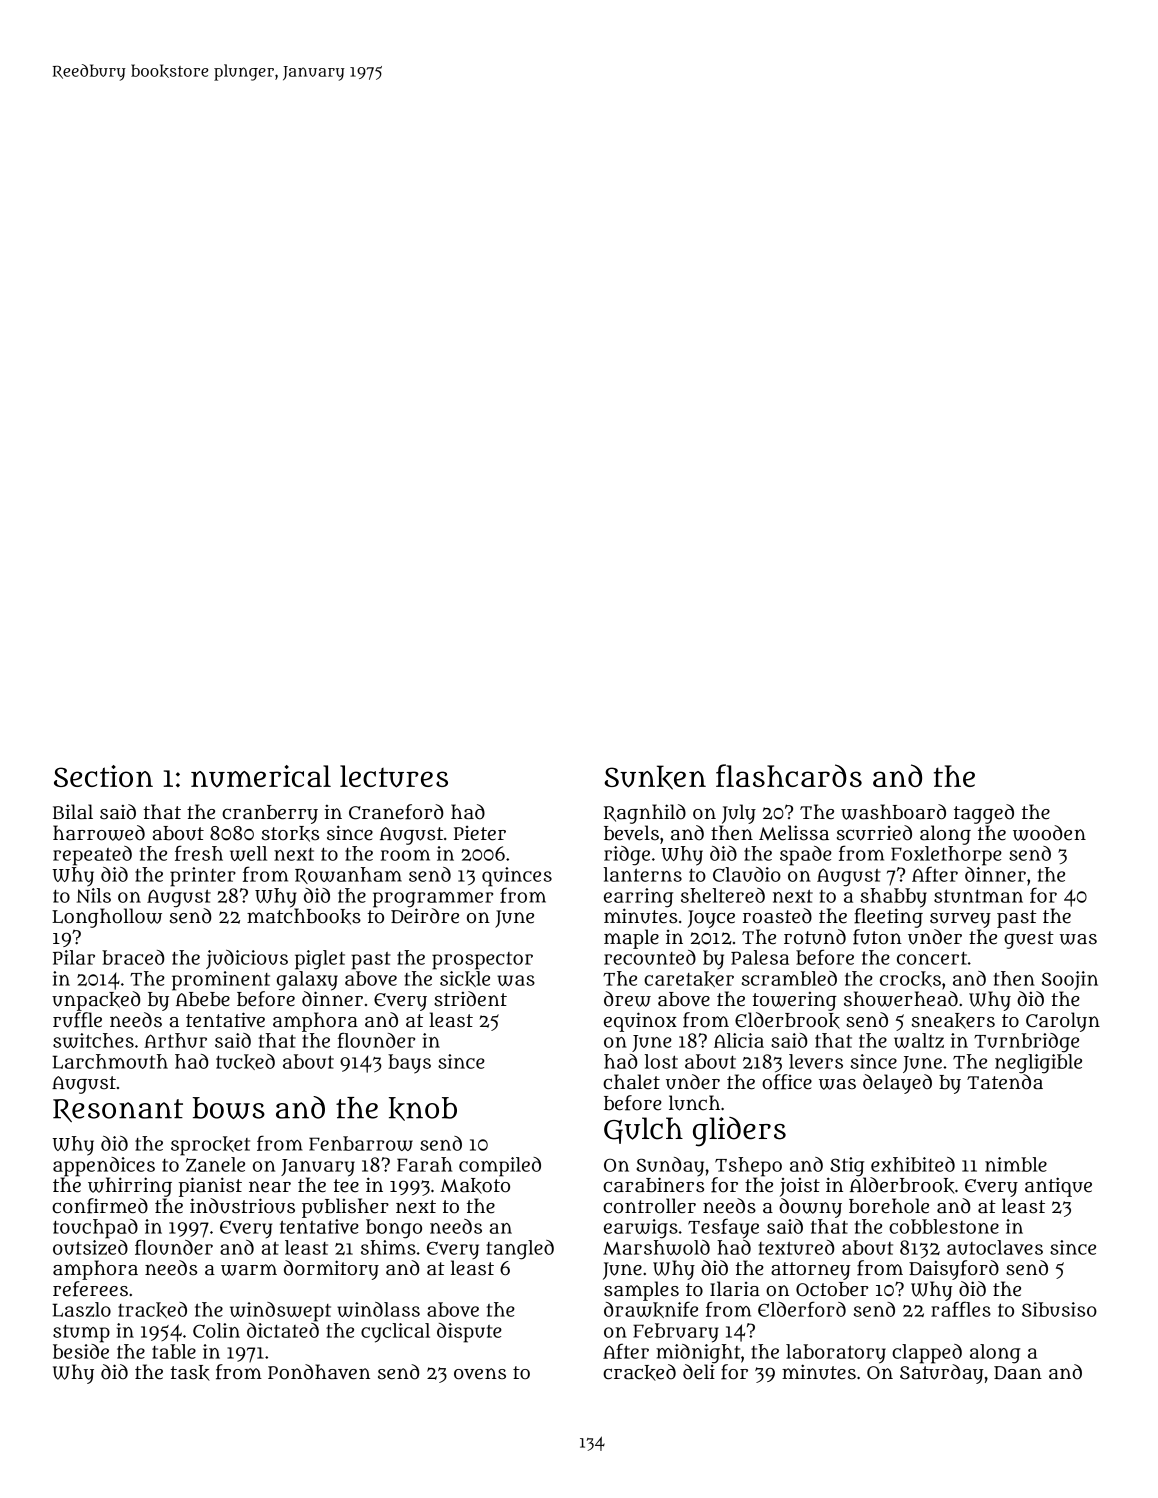 This page has width=1158, height=1498. Describe the element at coordinates (946, 856) in the page. I see `Foxlethorpe` at that location.
